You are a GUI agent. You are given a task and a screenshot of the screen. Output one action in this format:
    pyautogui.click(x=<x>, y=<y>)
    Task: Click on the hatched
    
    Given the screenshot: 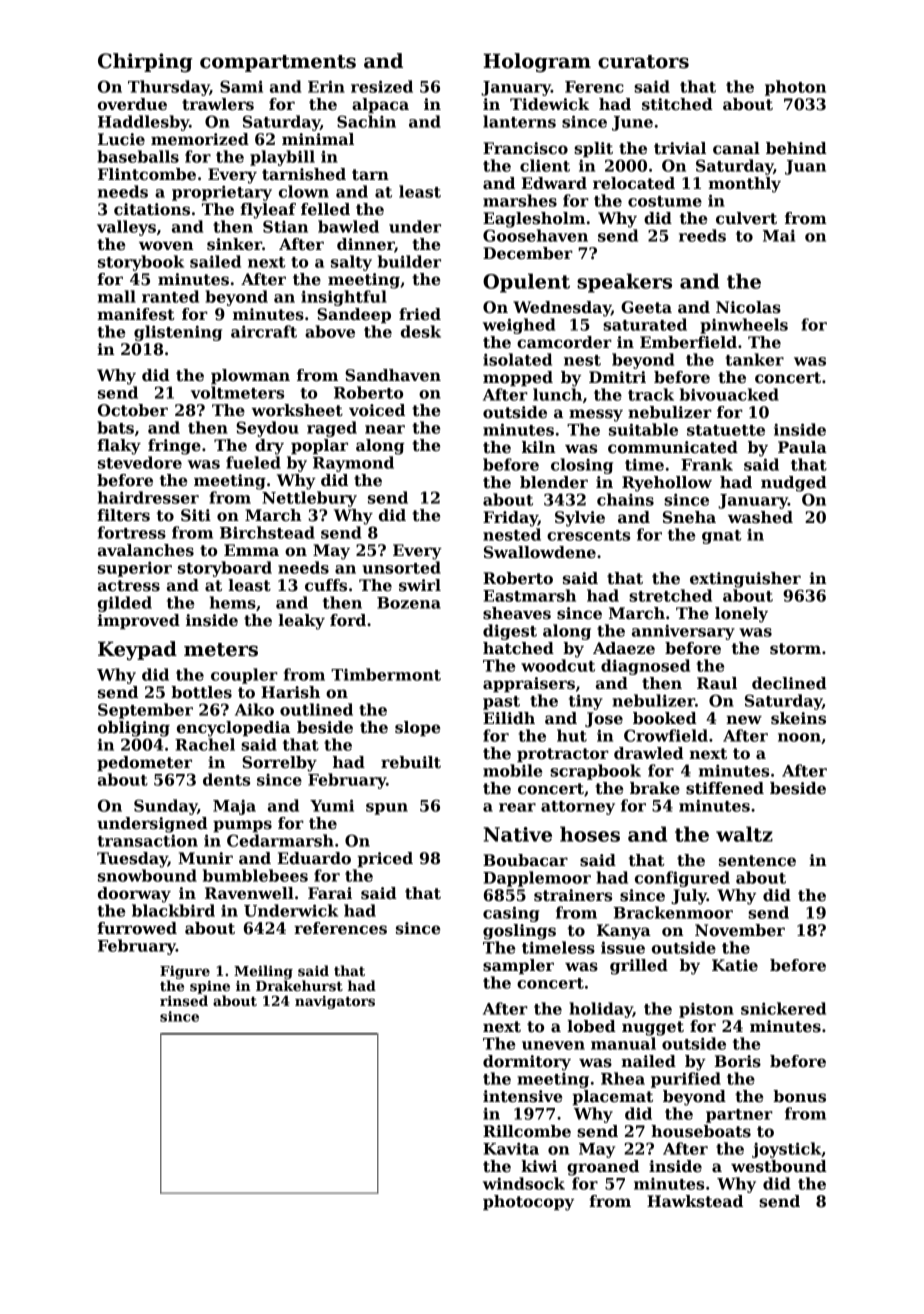 What is the action you would take?
    pyautogui.click(x=518, y=648)
